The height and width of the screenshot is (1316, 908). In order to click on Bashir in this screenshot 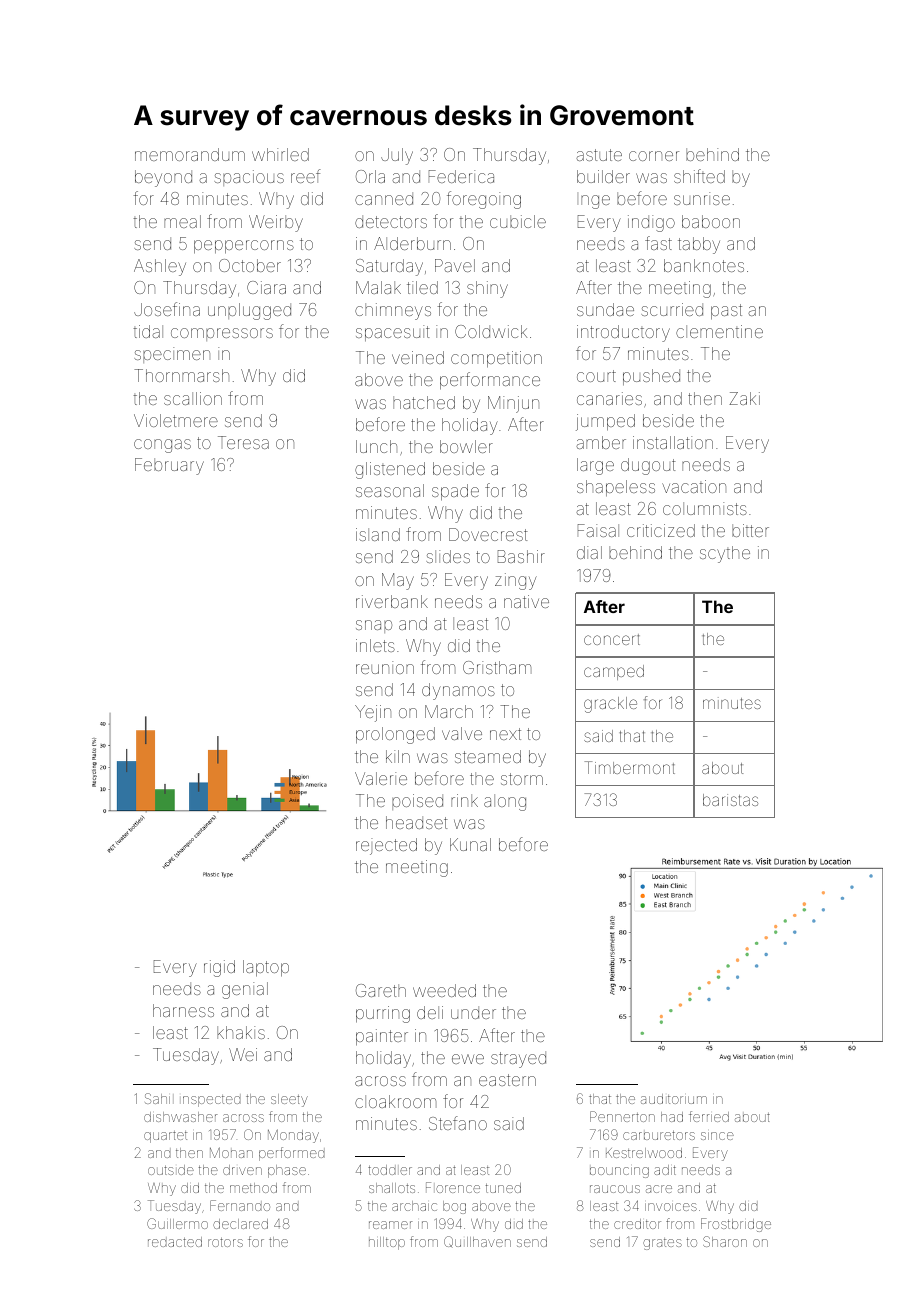, I will do `click(521, 556)`.
